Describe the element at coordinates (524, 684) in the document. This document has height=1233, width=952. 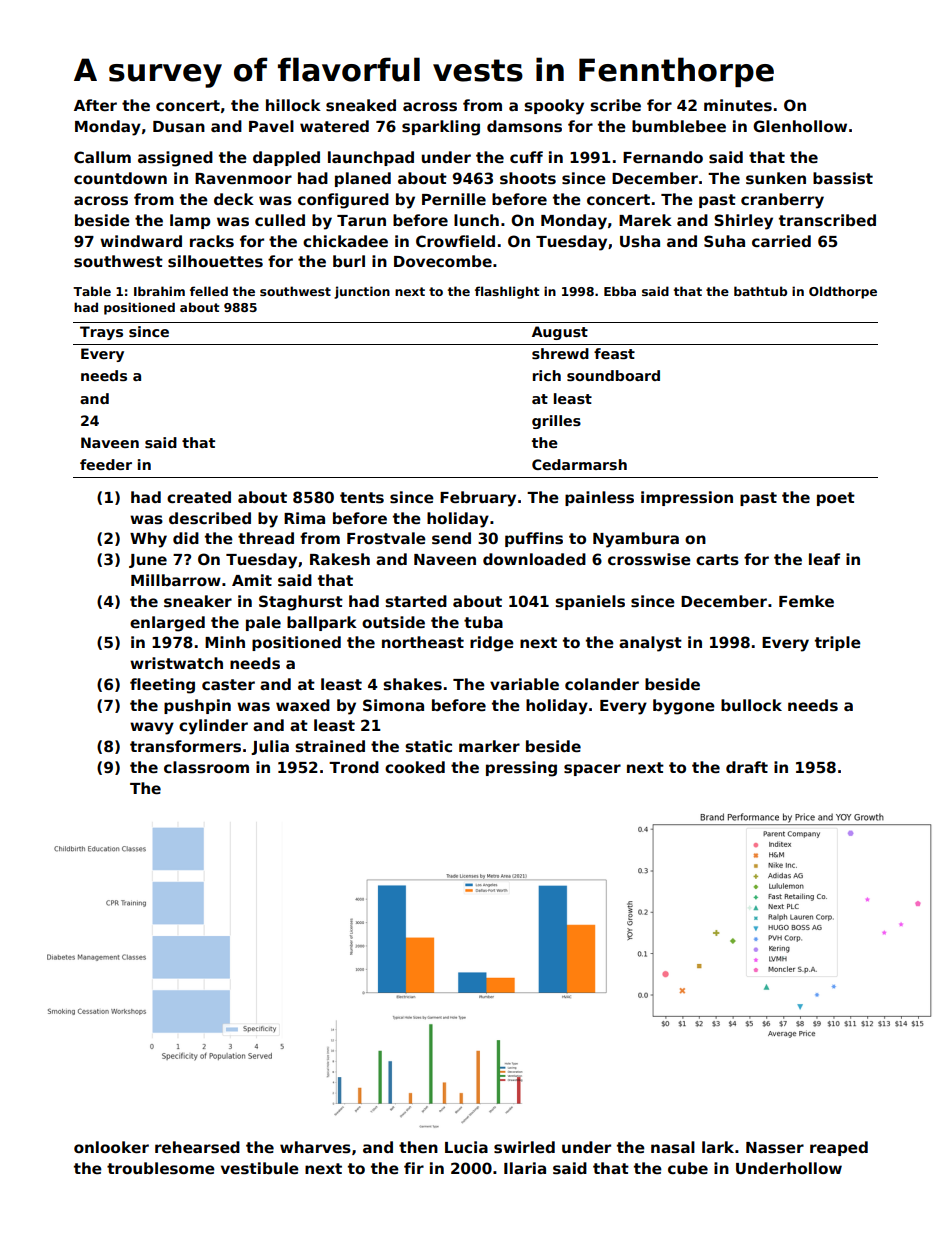
I see `variable` at that location.
